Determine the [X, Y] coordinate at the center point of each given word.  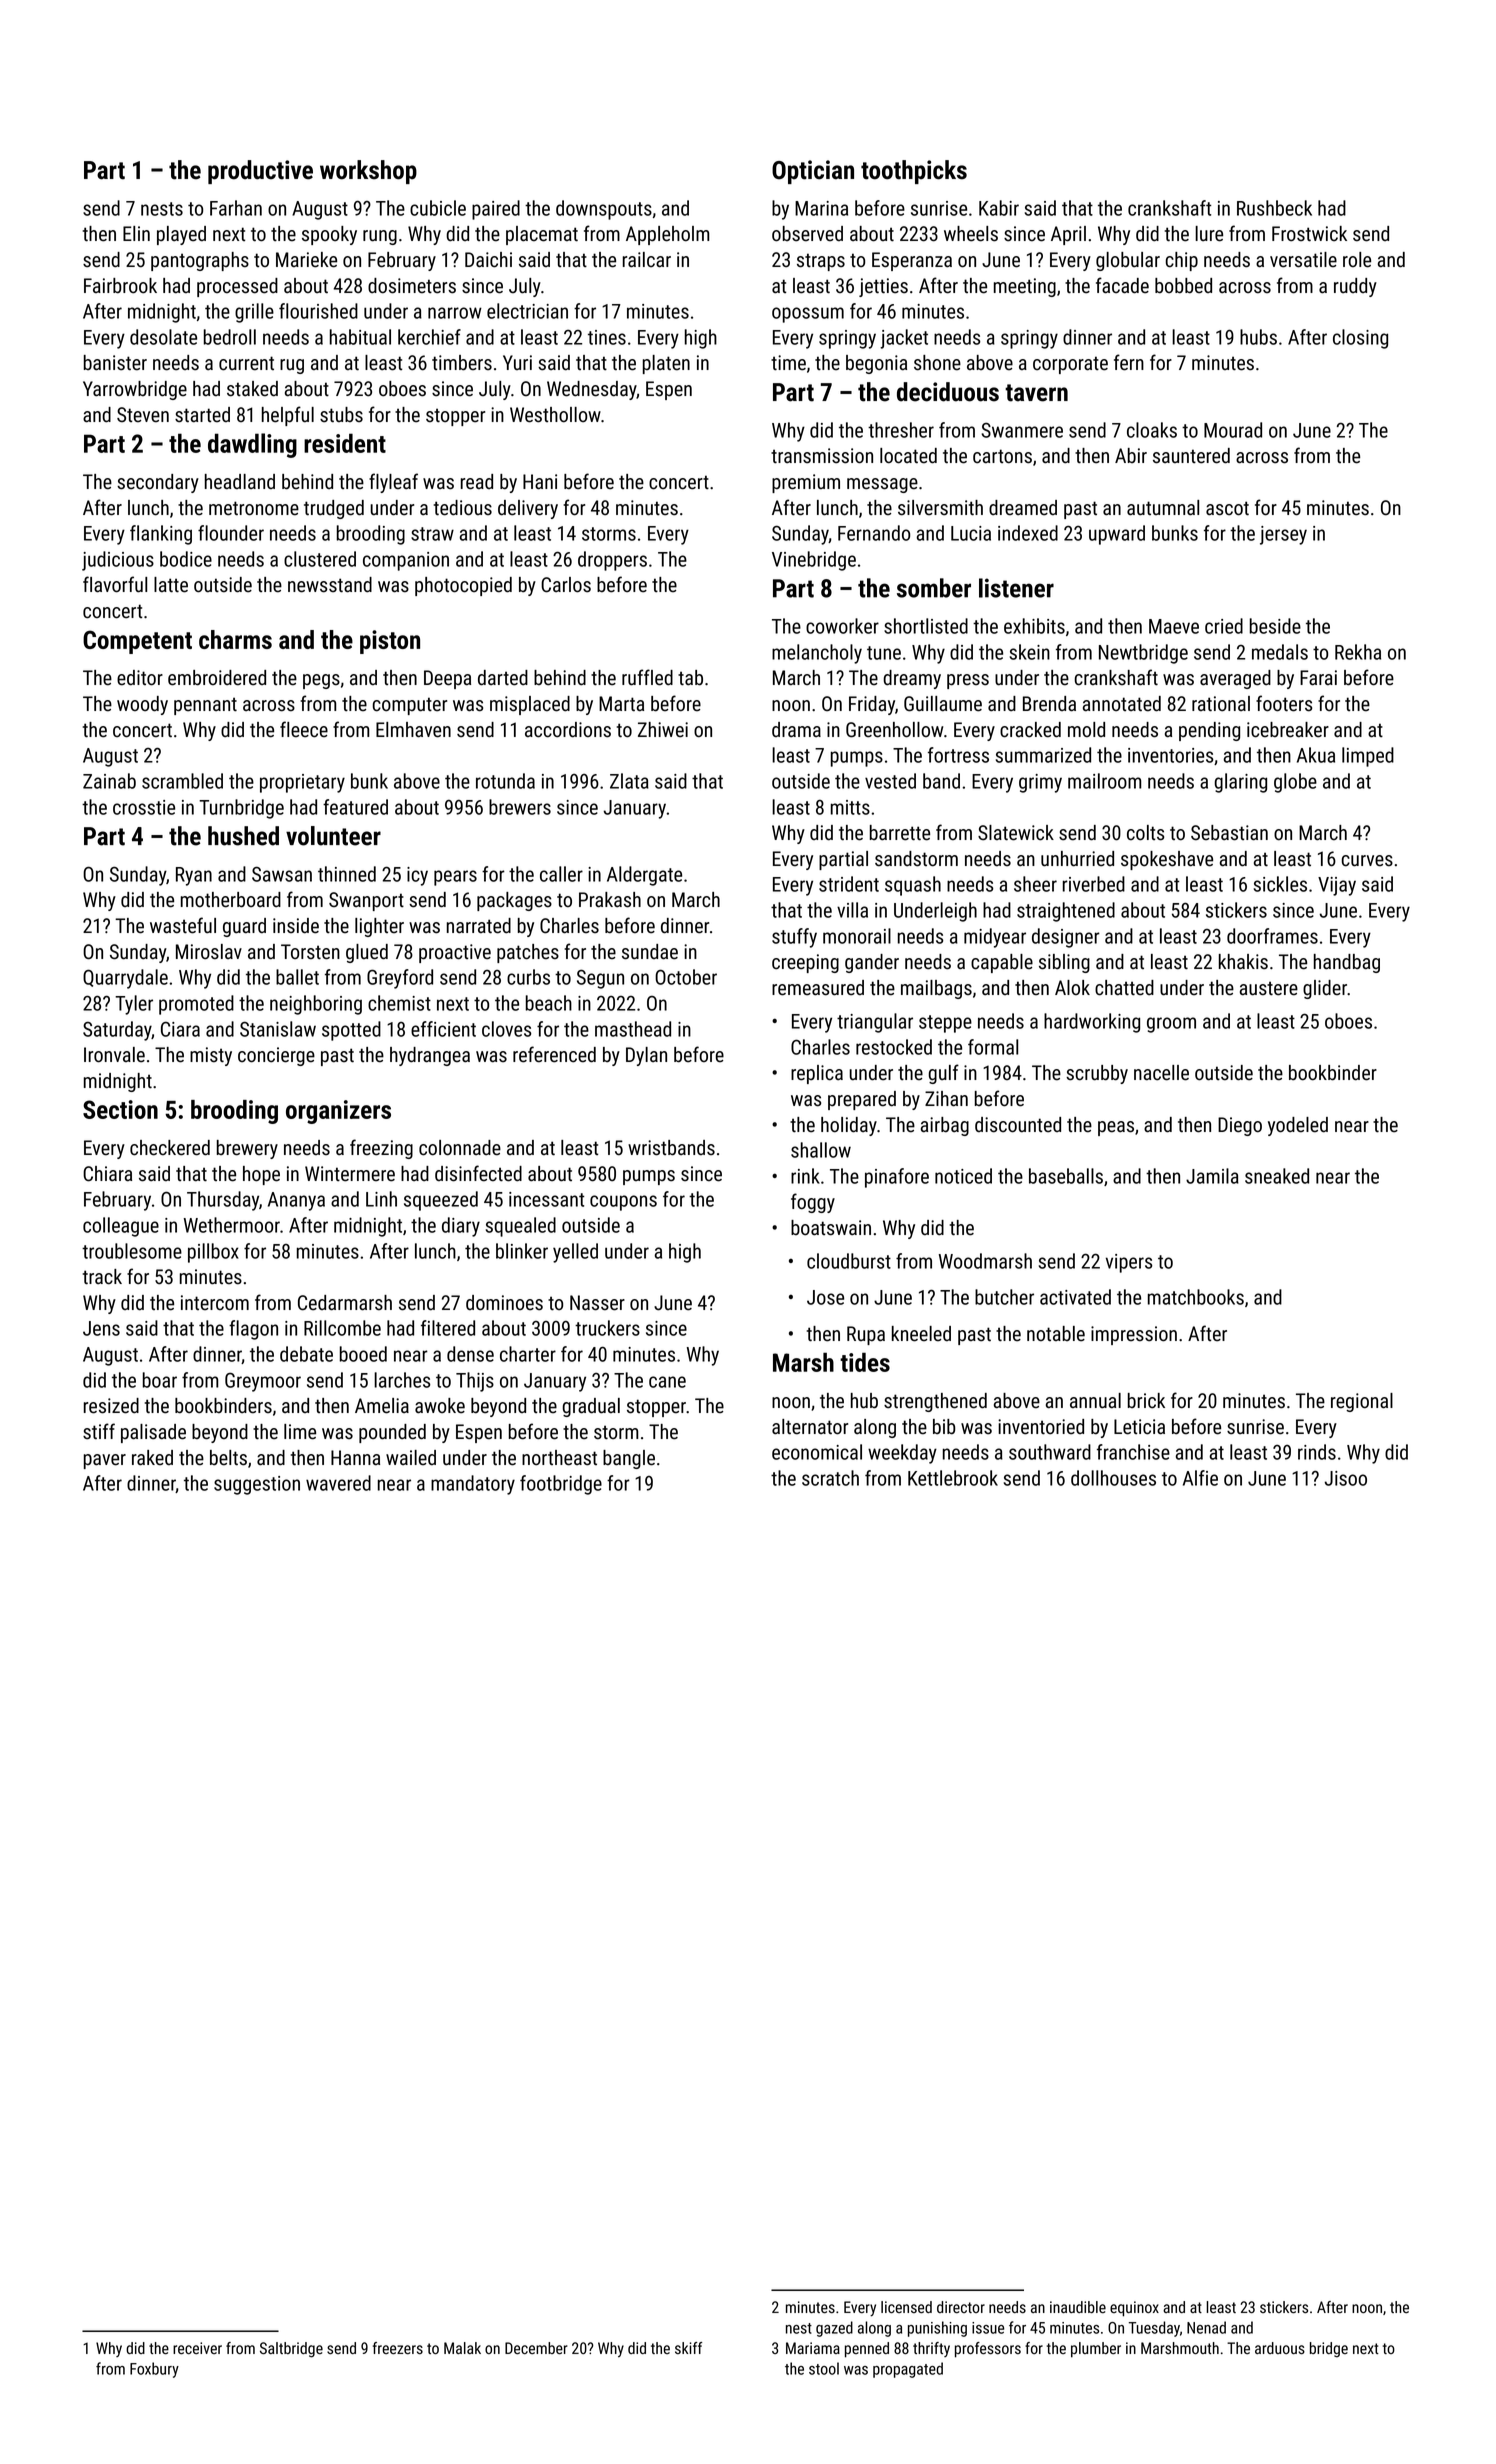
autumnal [1163, 508]
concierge [276, 1056]
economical [817, 1452]
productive [260, 172]
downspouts [604, 210]
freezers [398, 2348]
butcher [1004, 1297]
